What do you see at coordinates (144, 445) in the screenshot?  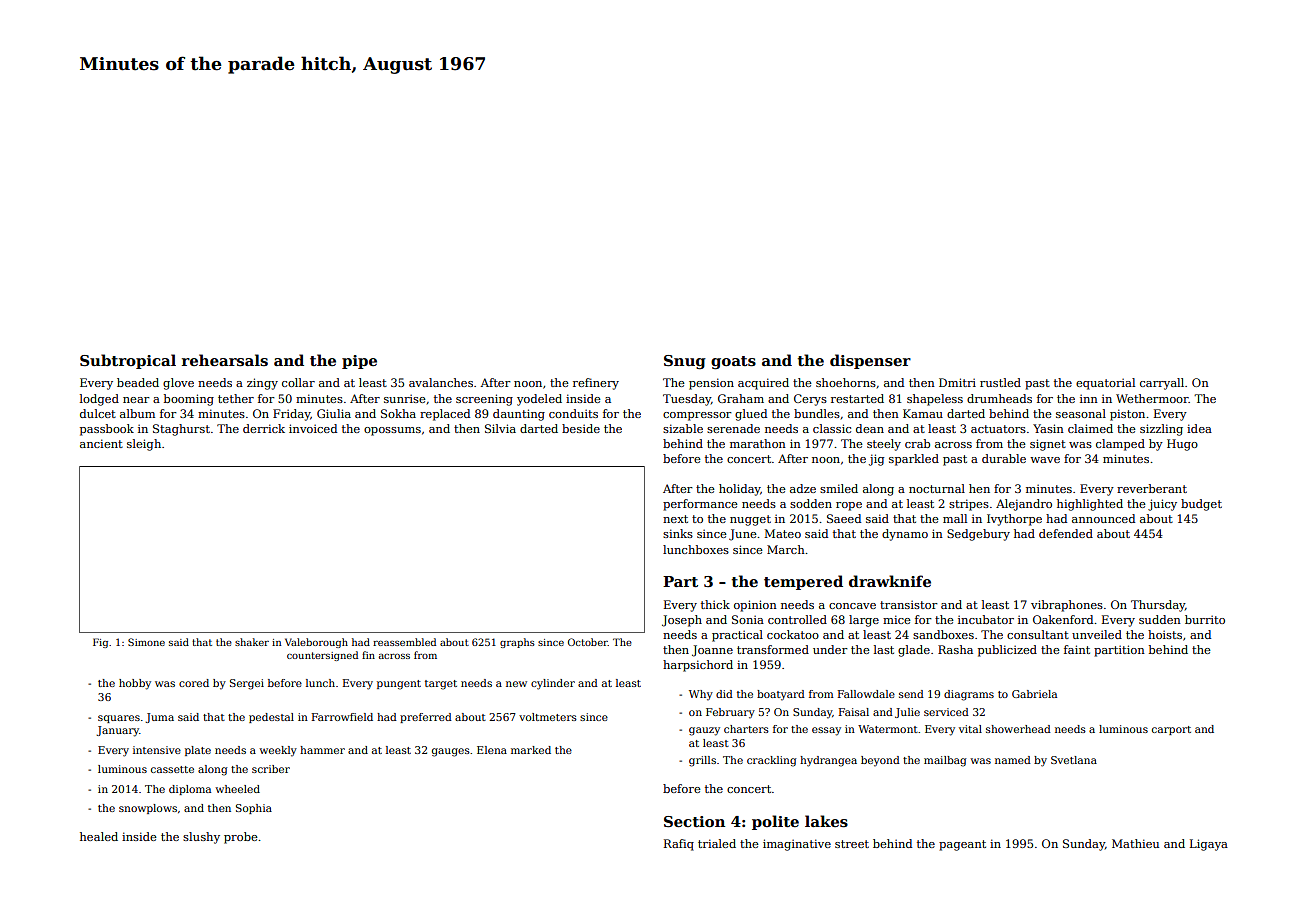 I see `sleigh` at bounding box center [144, 445].
